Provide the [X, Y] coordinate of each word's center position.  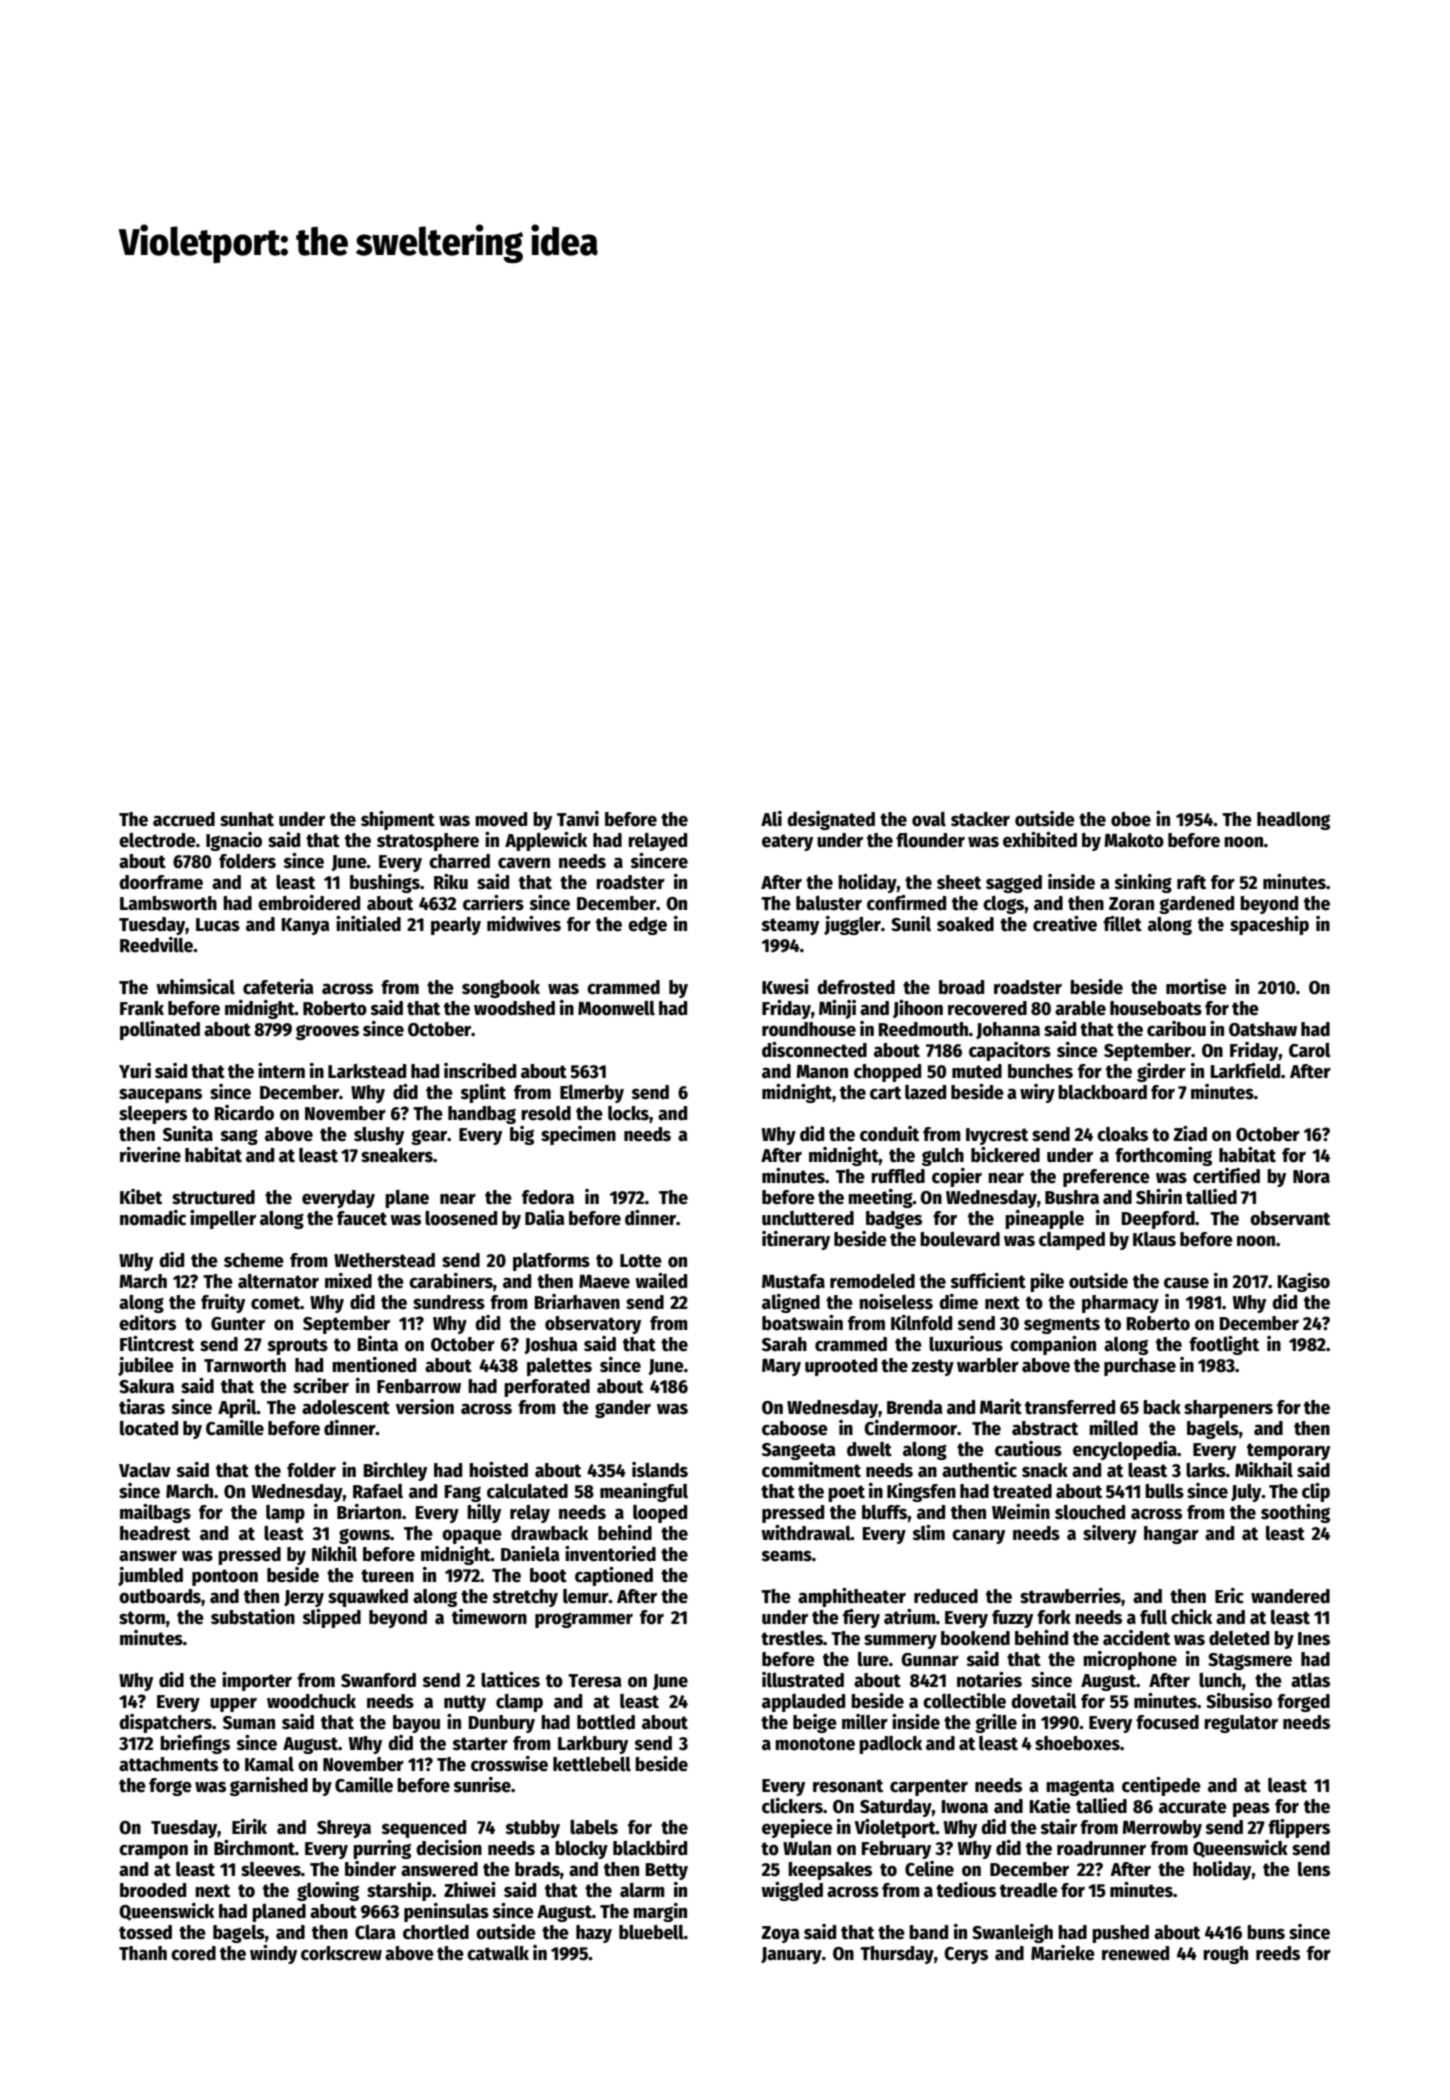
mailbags [155, 1513]
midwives [524, 924]
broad [961, 987]
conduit [889, 1134]
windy [273, 1954]
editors [147, 1323]
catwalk [498, 1953]
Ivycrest [997, 1136]
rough [1225, 1955]
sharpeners [1228, 1409]
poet [846, 1493]
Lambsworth [168, 903]
